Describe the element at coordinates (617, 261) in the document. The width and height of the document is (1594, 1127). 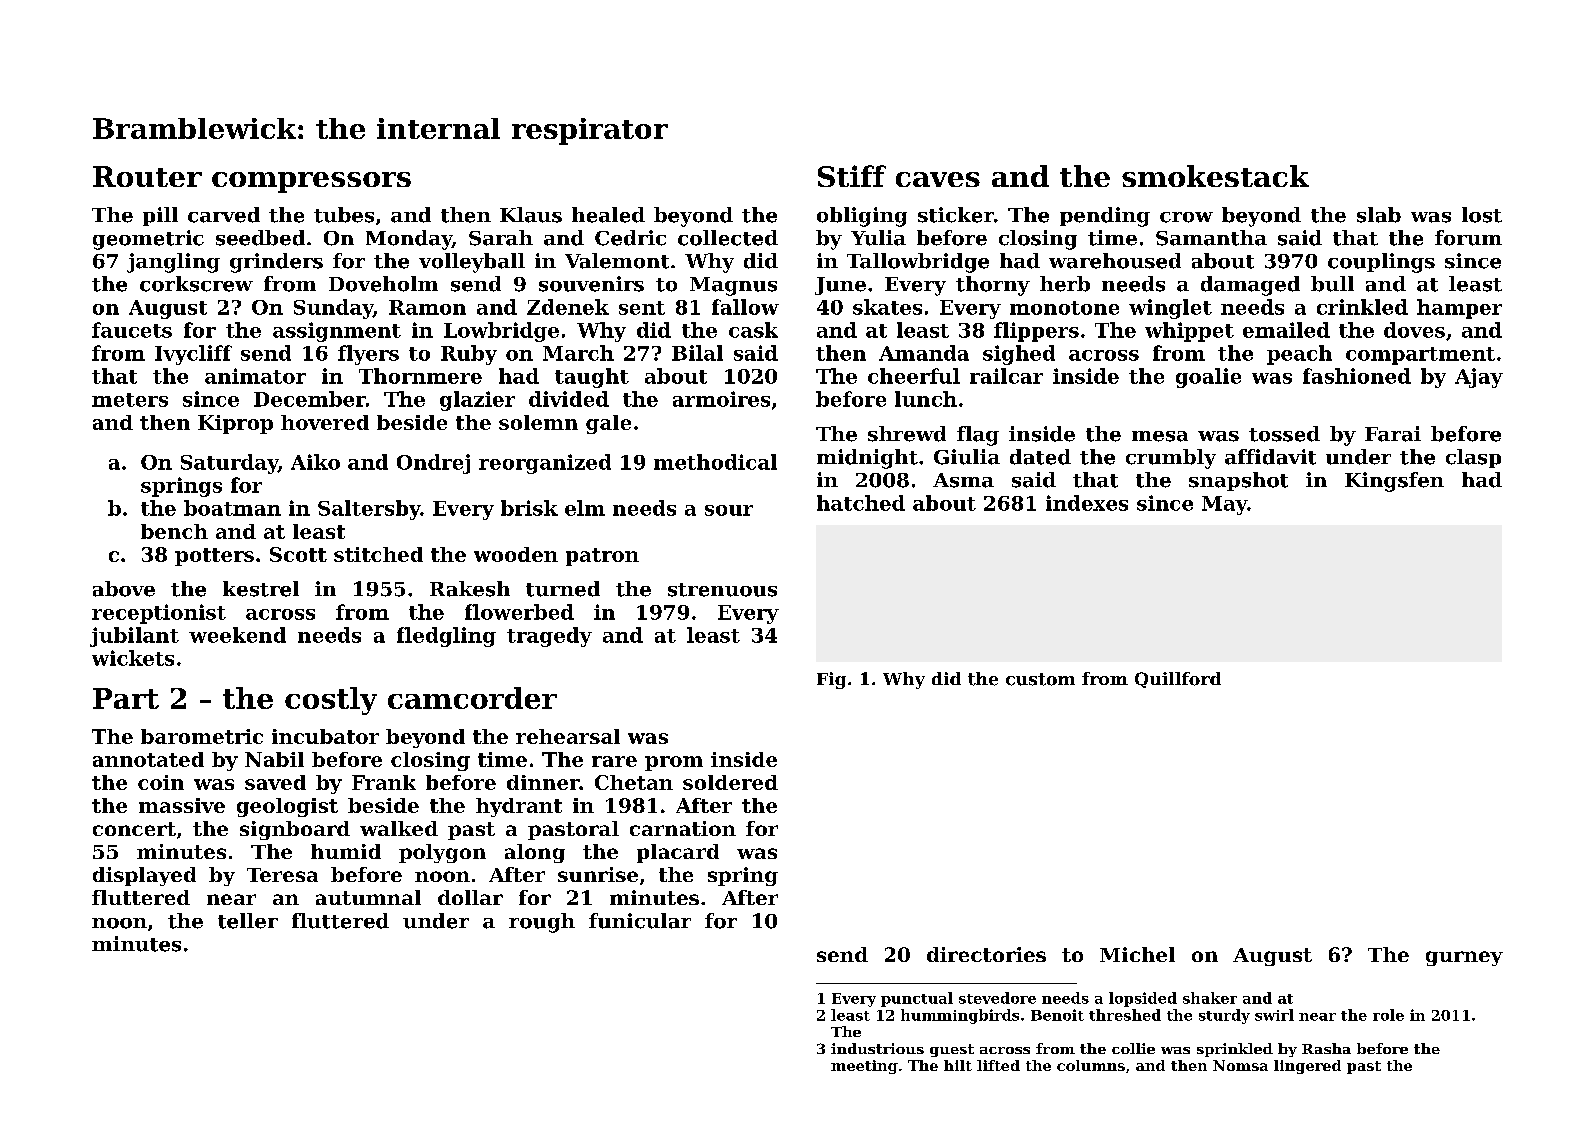
I see `Valemont` at that location.
